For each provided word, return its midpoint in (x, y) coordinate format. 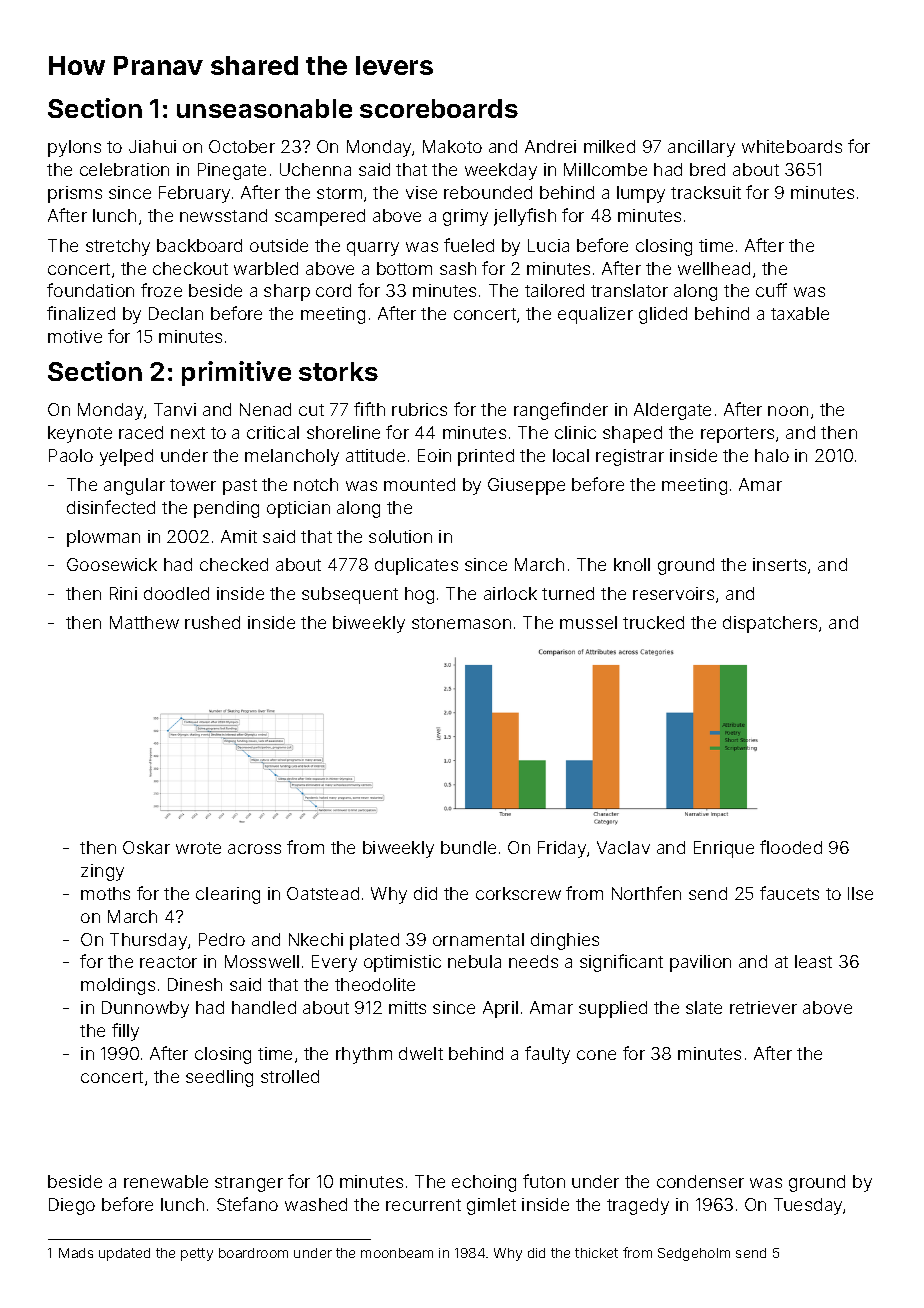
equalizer (595, 315)
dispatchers (770, 624)
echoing (484, 1183)
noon (788, 411)
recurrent (423, 1205)
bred (707, 169)
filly (125, 1032)
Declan (176, 313)
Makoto (452, 146)
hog (419, 595)
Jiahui (152, 146)
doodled (176, 593)
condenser (700, 1181)
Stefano (247, 1204)
